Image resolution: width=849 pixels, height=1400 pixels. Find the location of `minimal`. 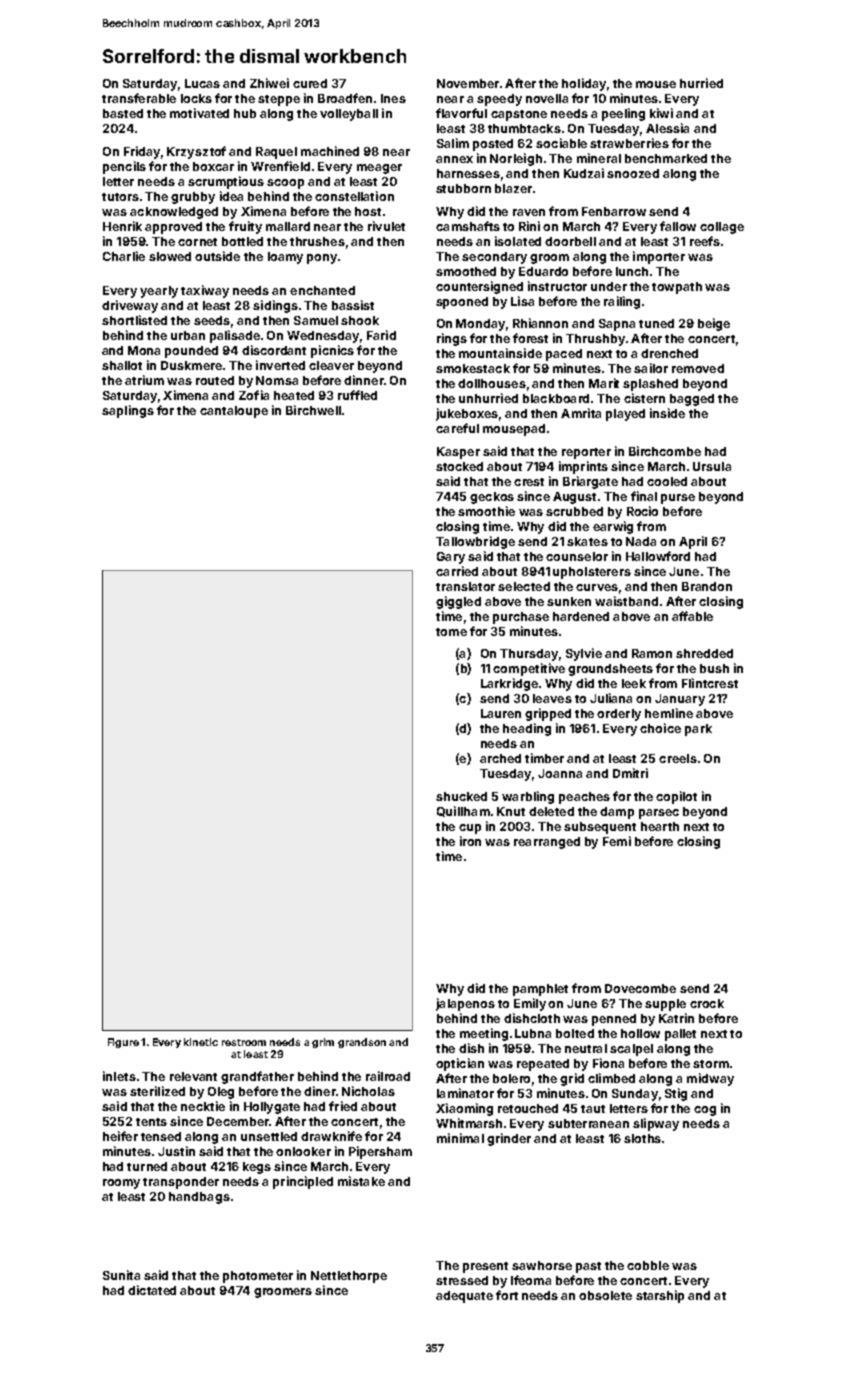

minimal is located at coordinates (460, 1138).
